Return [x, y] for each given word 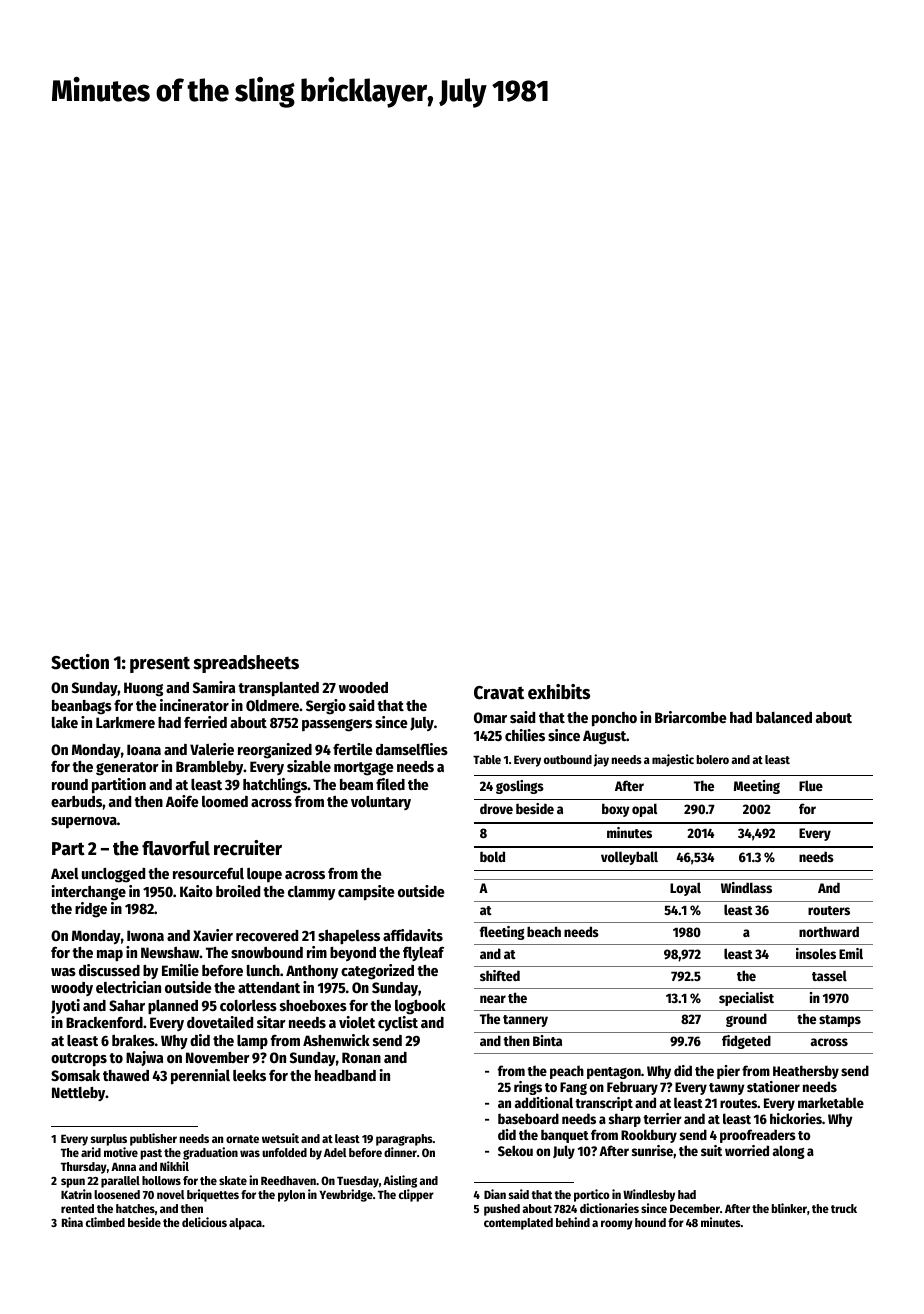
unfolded [284, 1152]
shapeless [349, 937]
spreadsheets [246, 664]
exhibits [559, 692]
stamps [840, 1021]
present [160, 665]
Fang [573, 1088]
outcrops [79, 1060]
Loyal [685, 889]
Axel [65, 873]
